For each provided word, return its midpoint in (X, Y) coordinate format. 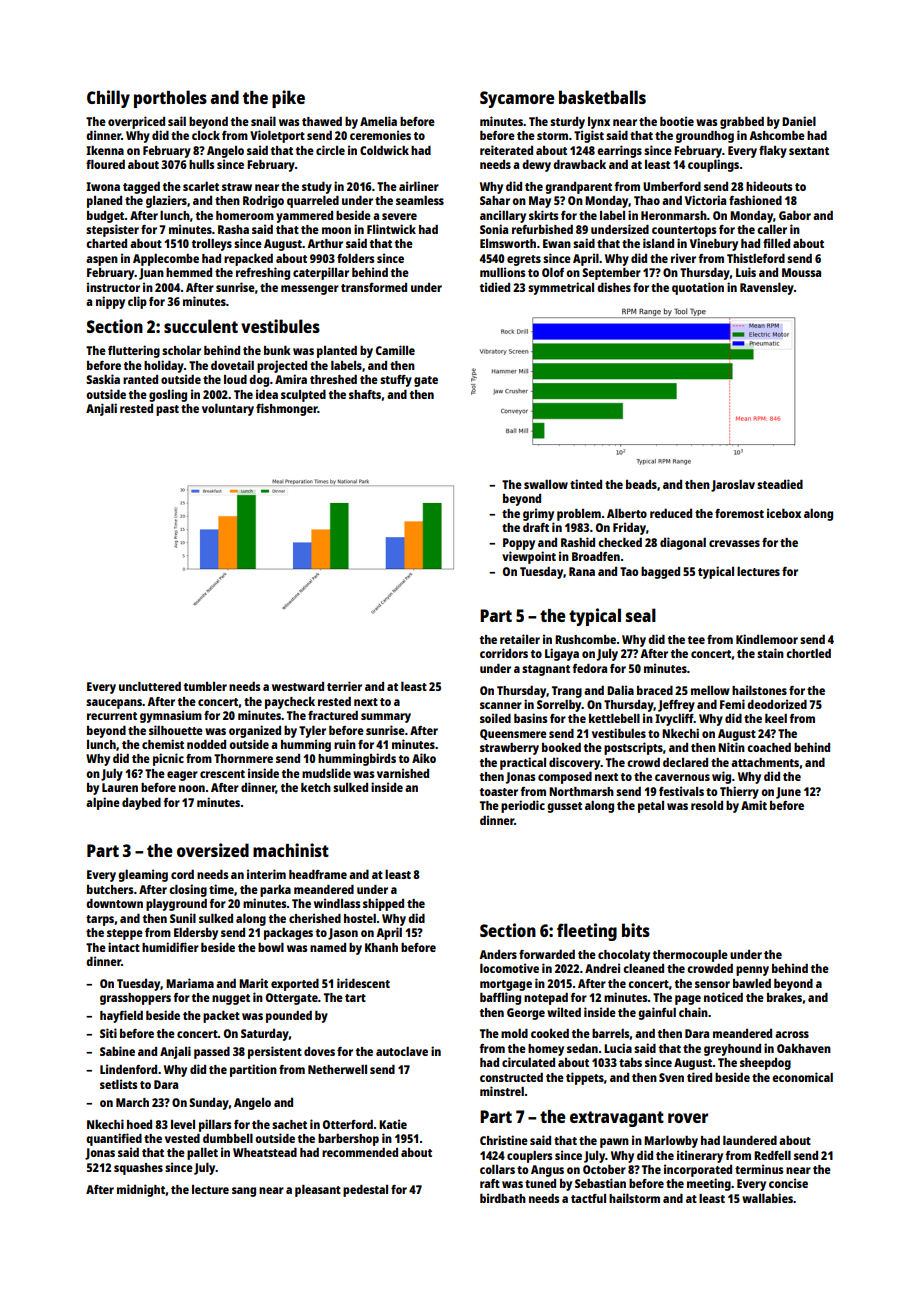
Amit (754, 805)
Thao (647, 200)
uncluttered (150, 686)
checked (620, 542)
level (183, 1124)
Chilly (108, 99)
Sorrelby (559, 706)
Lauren (120, 787)
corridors (504, 653)
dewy (536, 166)
